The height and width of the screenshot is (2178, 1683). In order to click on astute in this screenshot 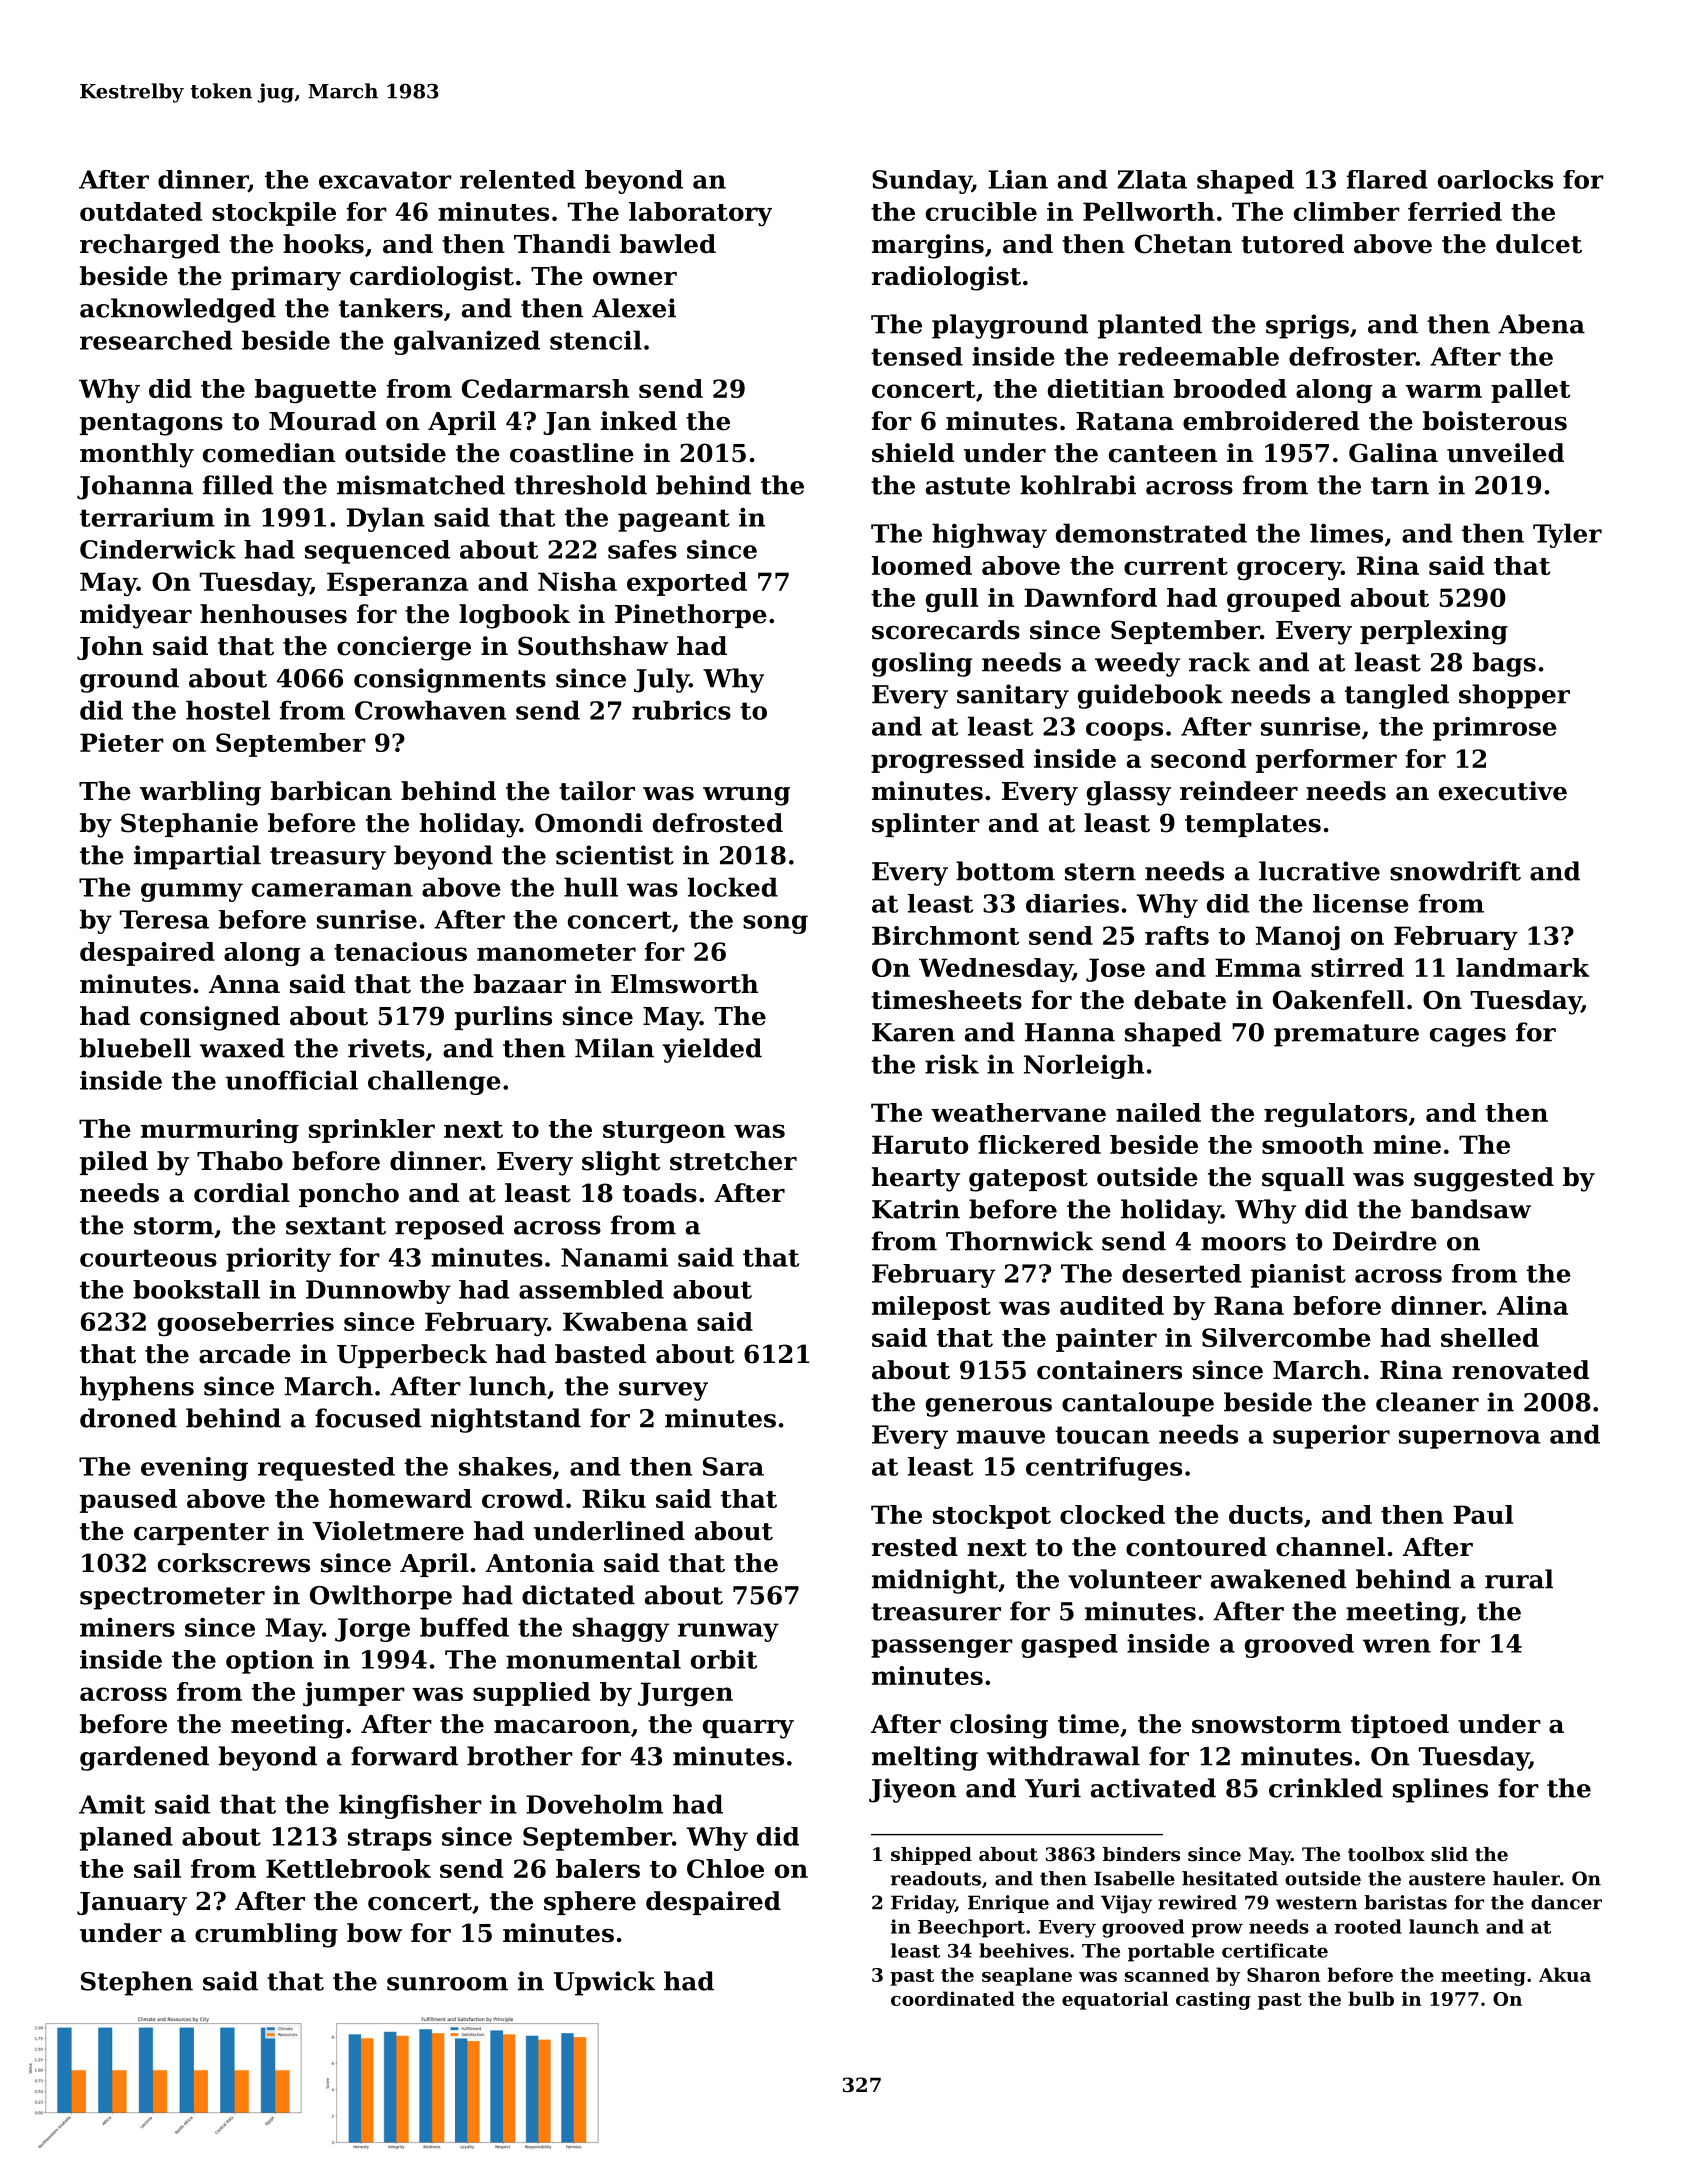, I will do `click(968, 486)`.
